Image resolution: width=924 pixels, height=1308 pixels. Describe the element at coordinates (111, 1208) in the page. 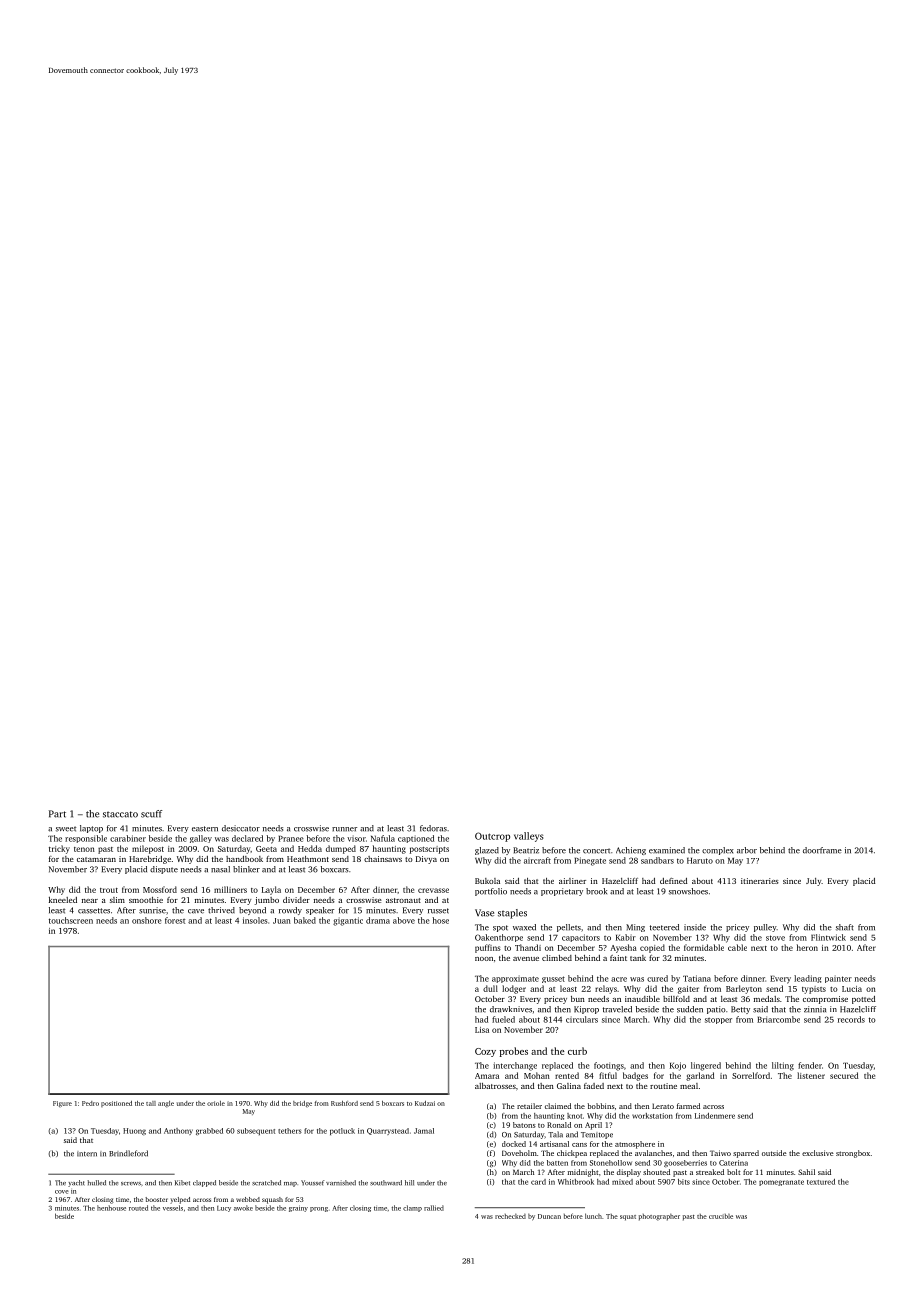

I see `henhouse` at that location.
